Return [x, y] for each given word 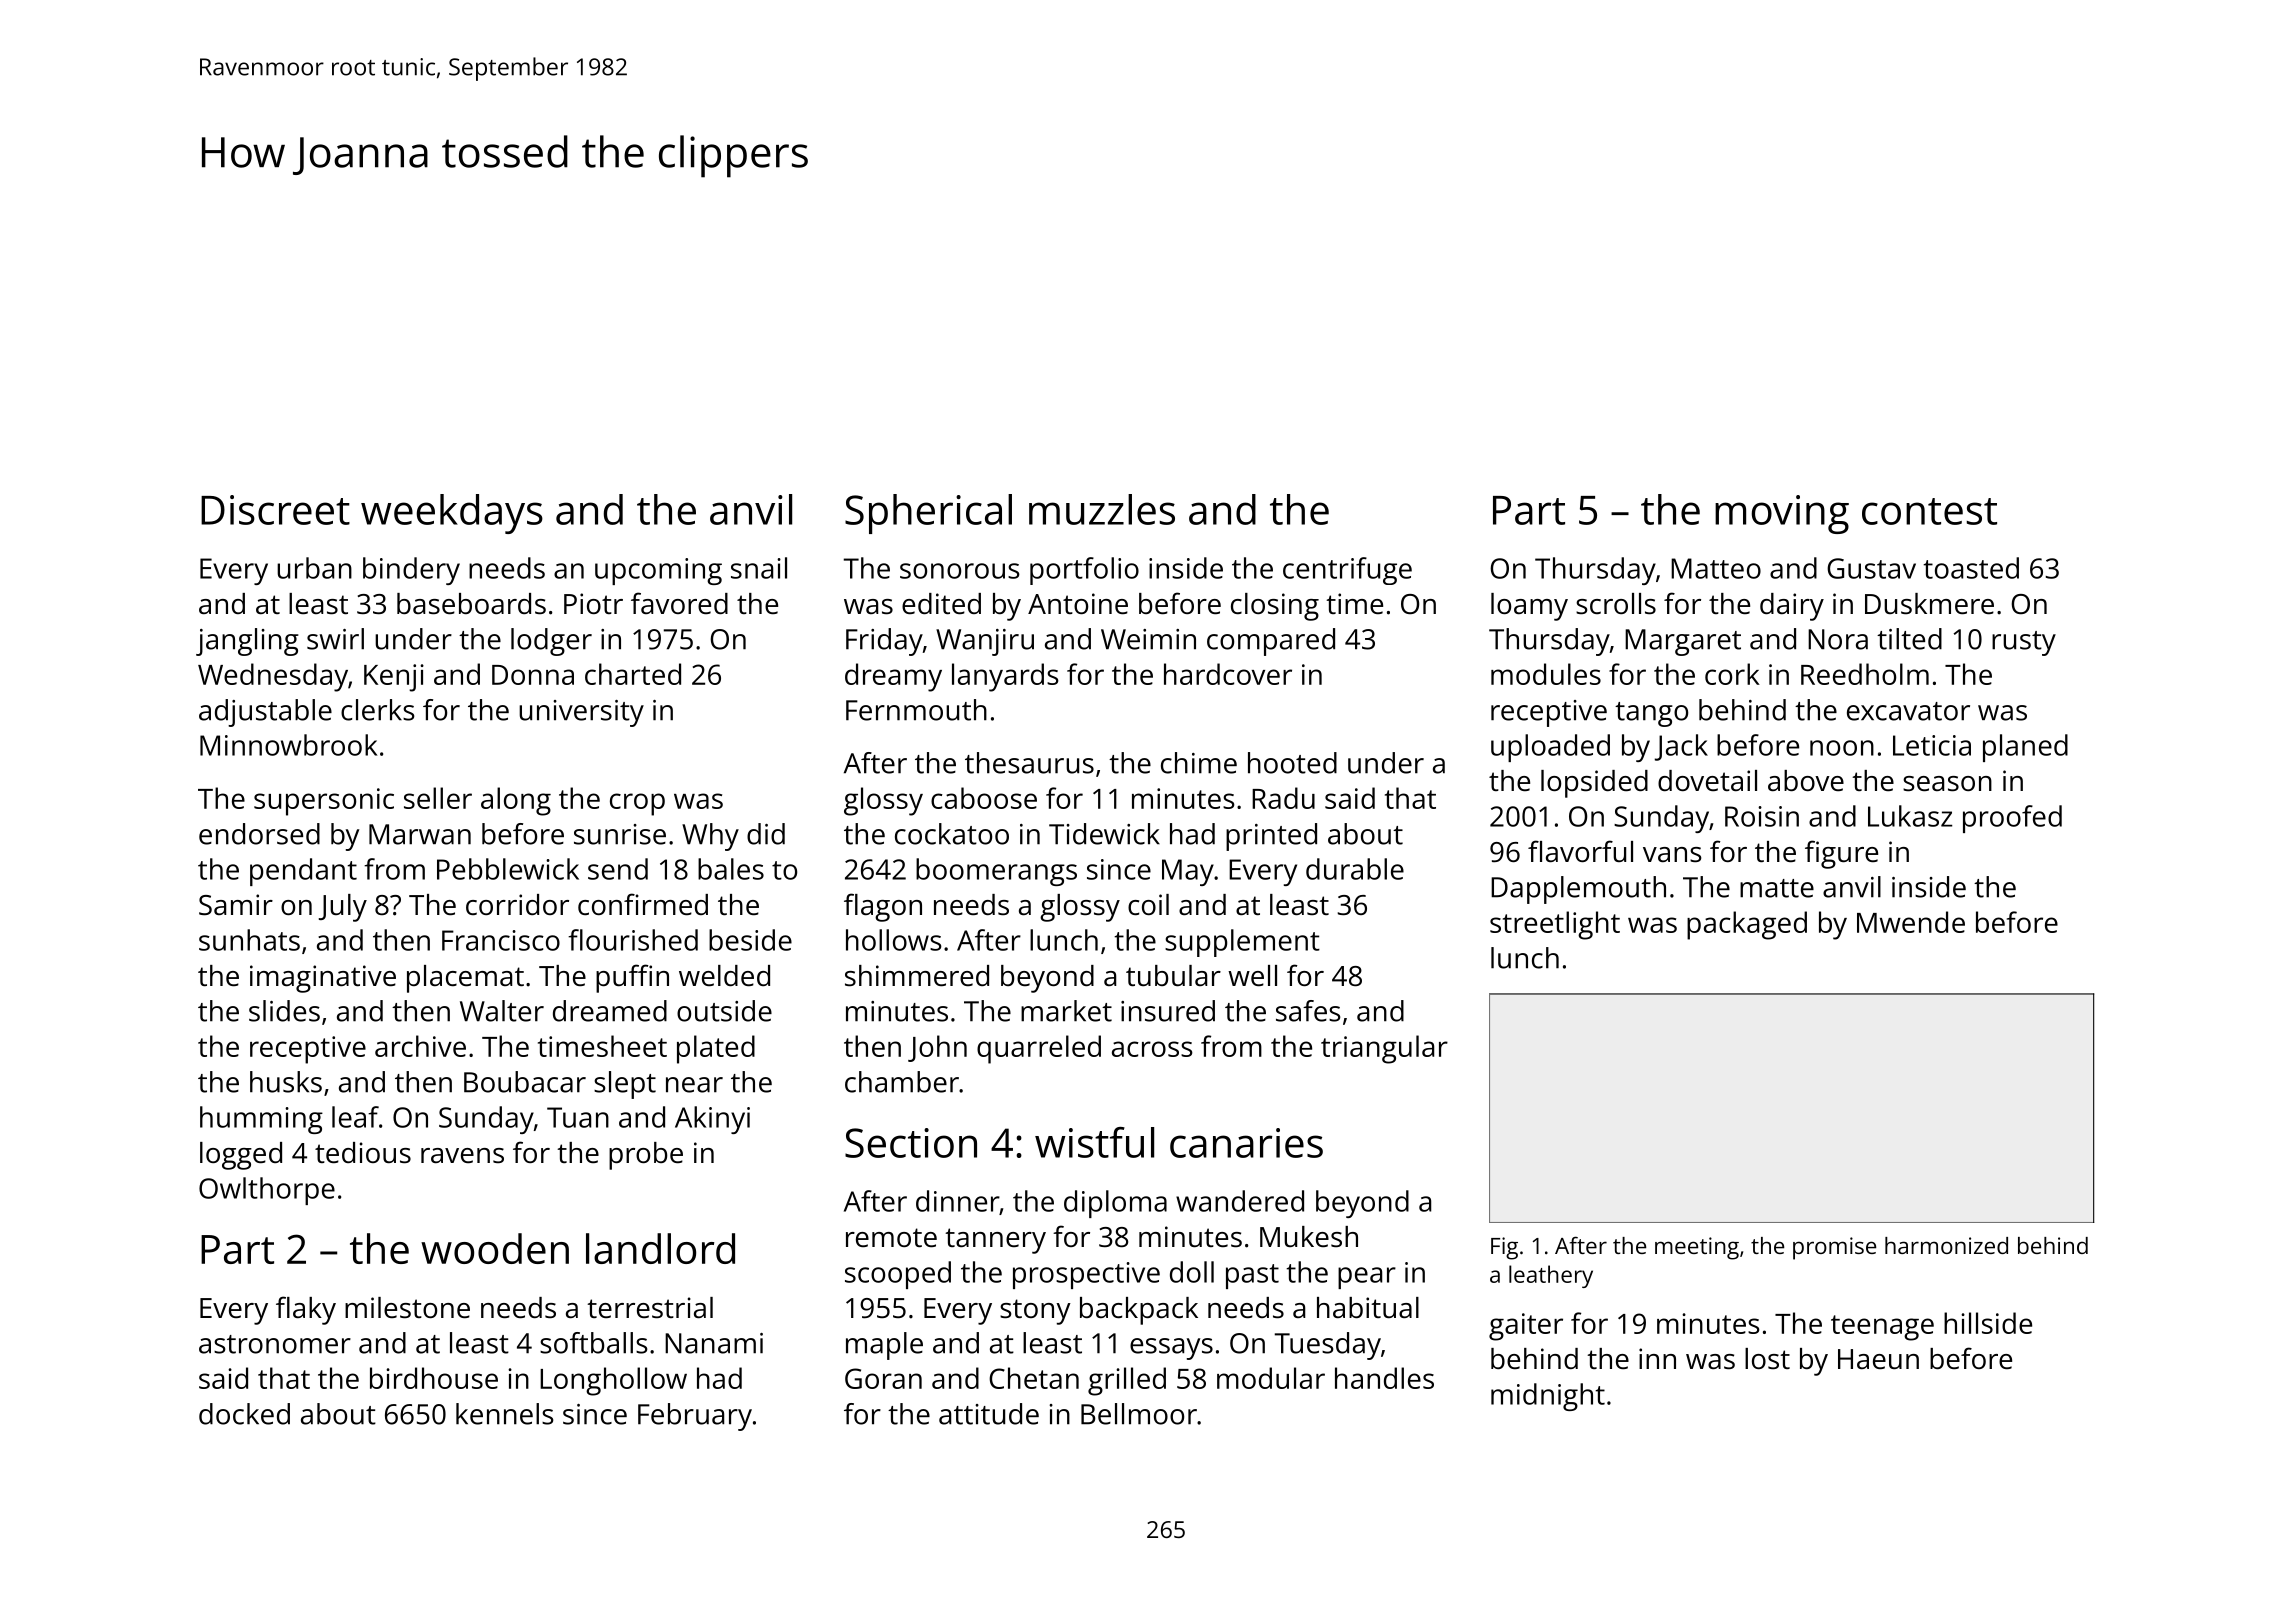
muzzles [1102, 509]
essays [1171, 1349]
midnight [1548, 1397]
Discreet [275, 510]
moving [1782, 514]
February [695, 1417]
